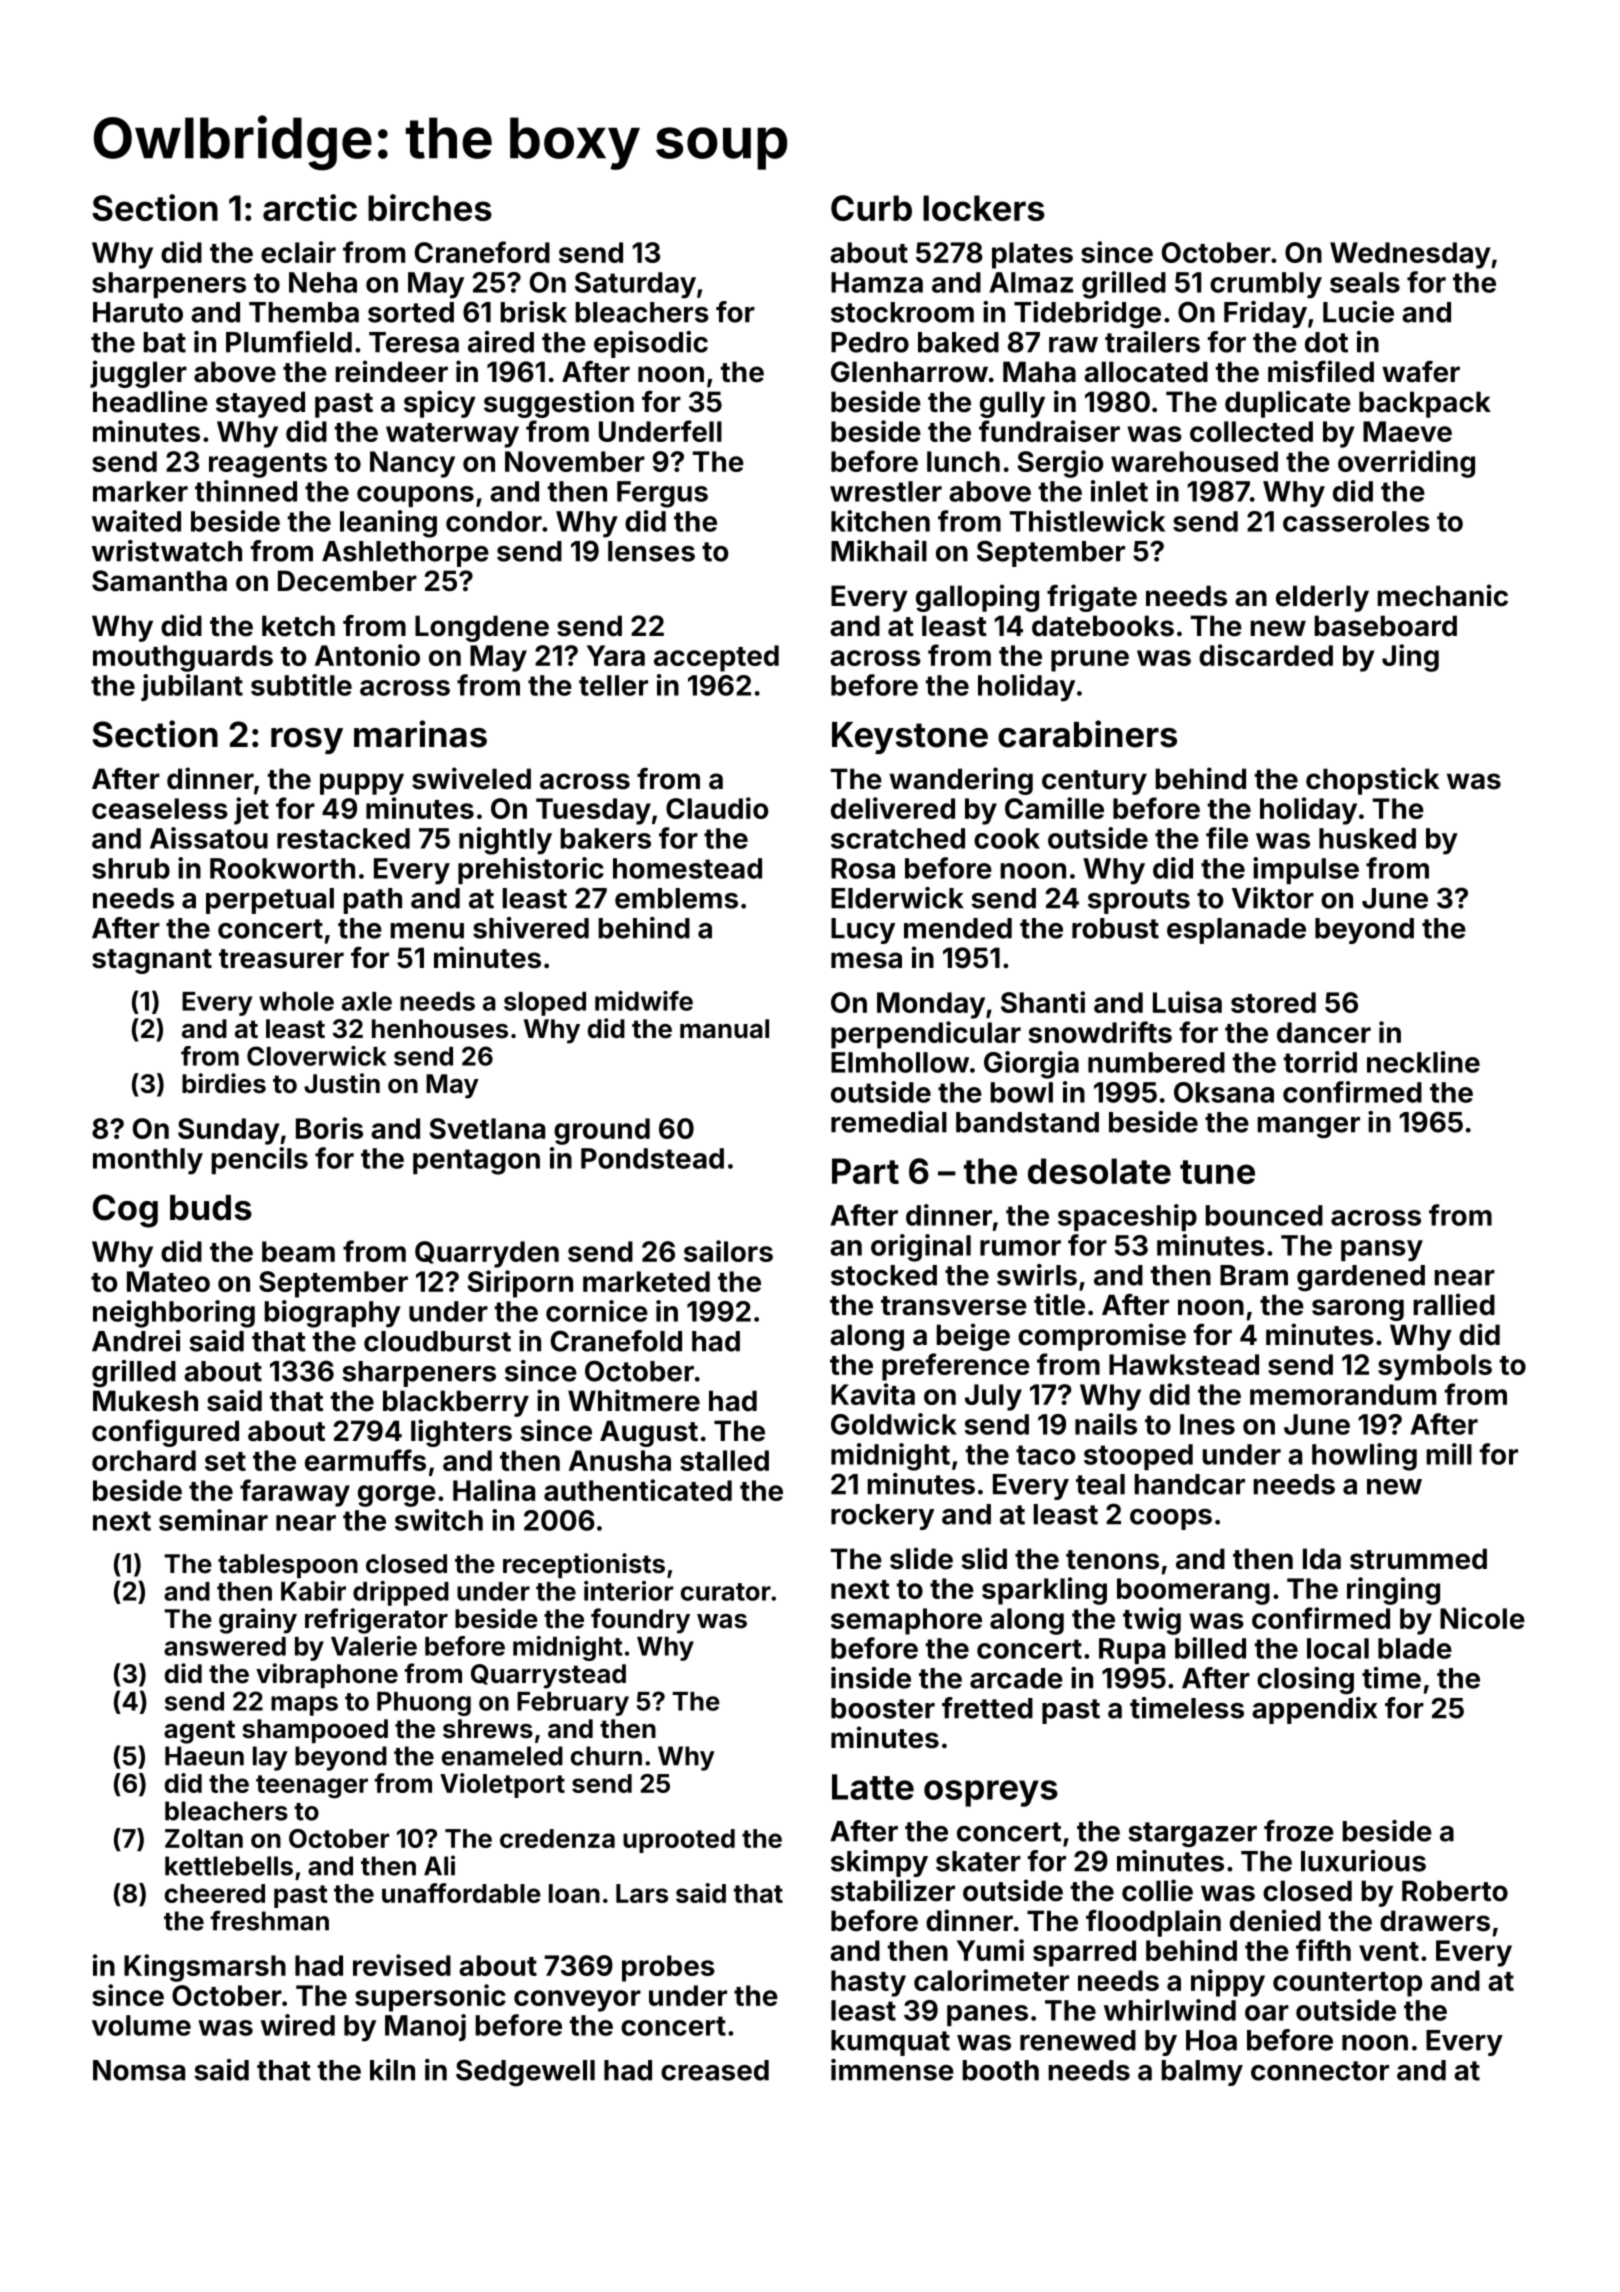 This page has height=2292, width=1620. Describe the element at coordinates (1410, 255) in the page. I see `Wednesday` at that location.
